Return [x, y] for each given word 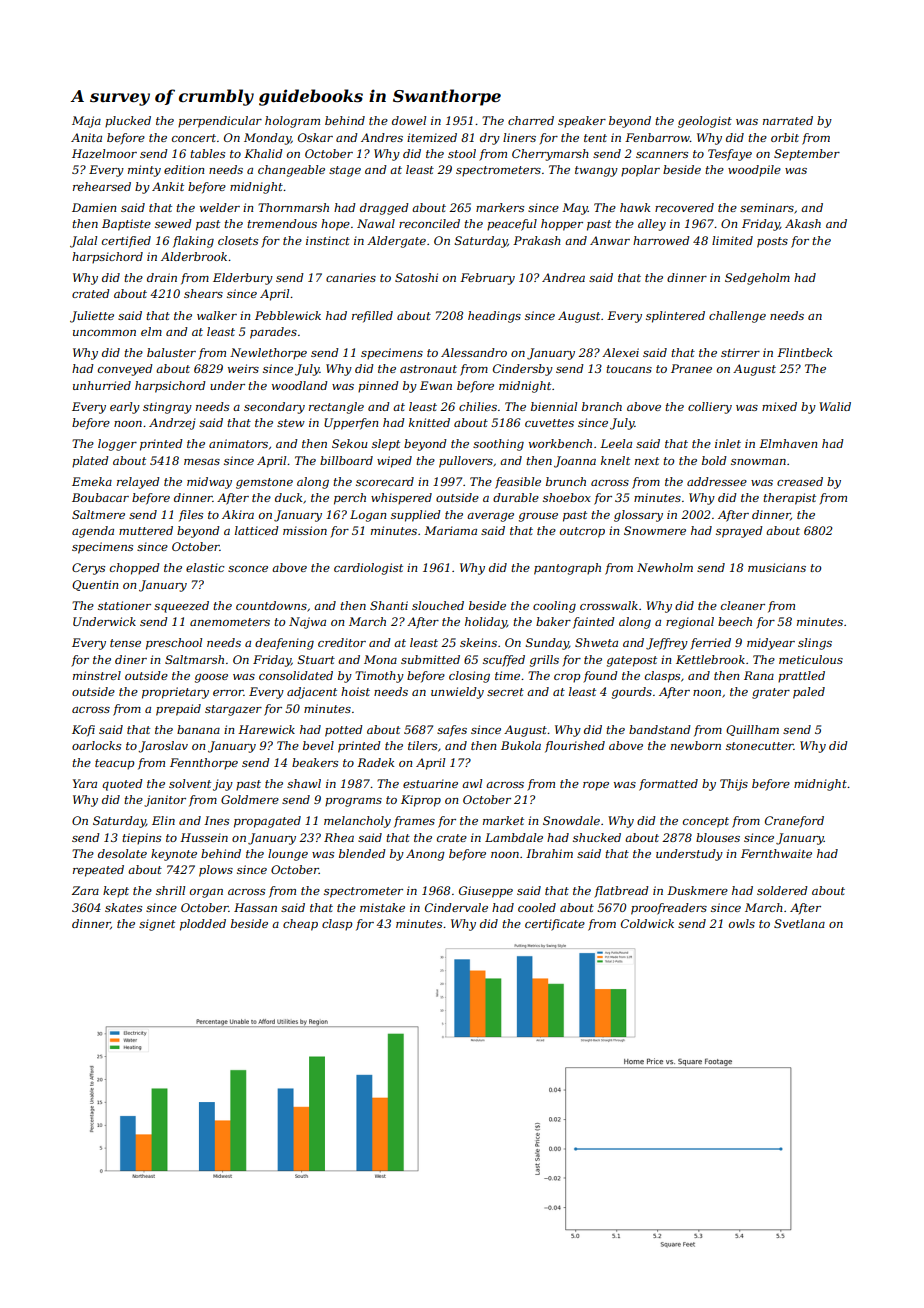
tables [207, 153]
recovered [684, 207]
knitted [429, 422]
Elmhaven [788, 443]
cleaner [743, 605]
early [125, 408]
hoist [355, 691]
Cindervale [456, 907]
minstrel [97, 675]
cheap [300, 925]
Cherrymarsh [550, 155]
